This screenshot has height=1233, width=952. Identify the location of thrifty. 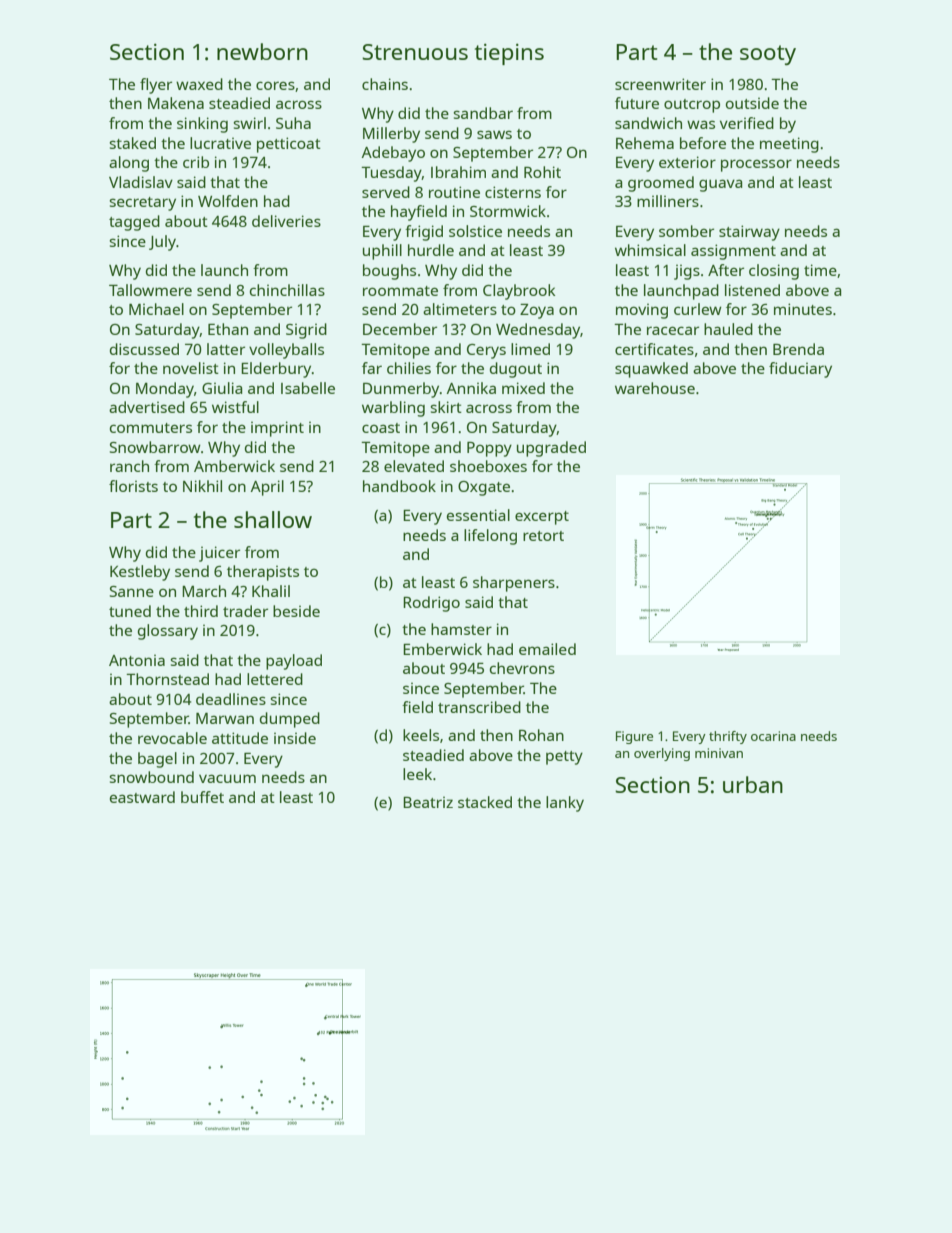
(728, 737).
